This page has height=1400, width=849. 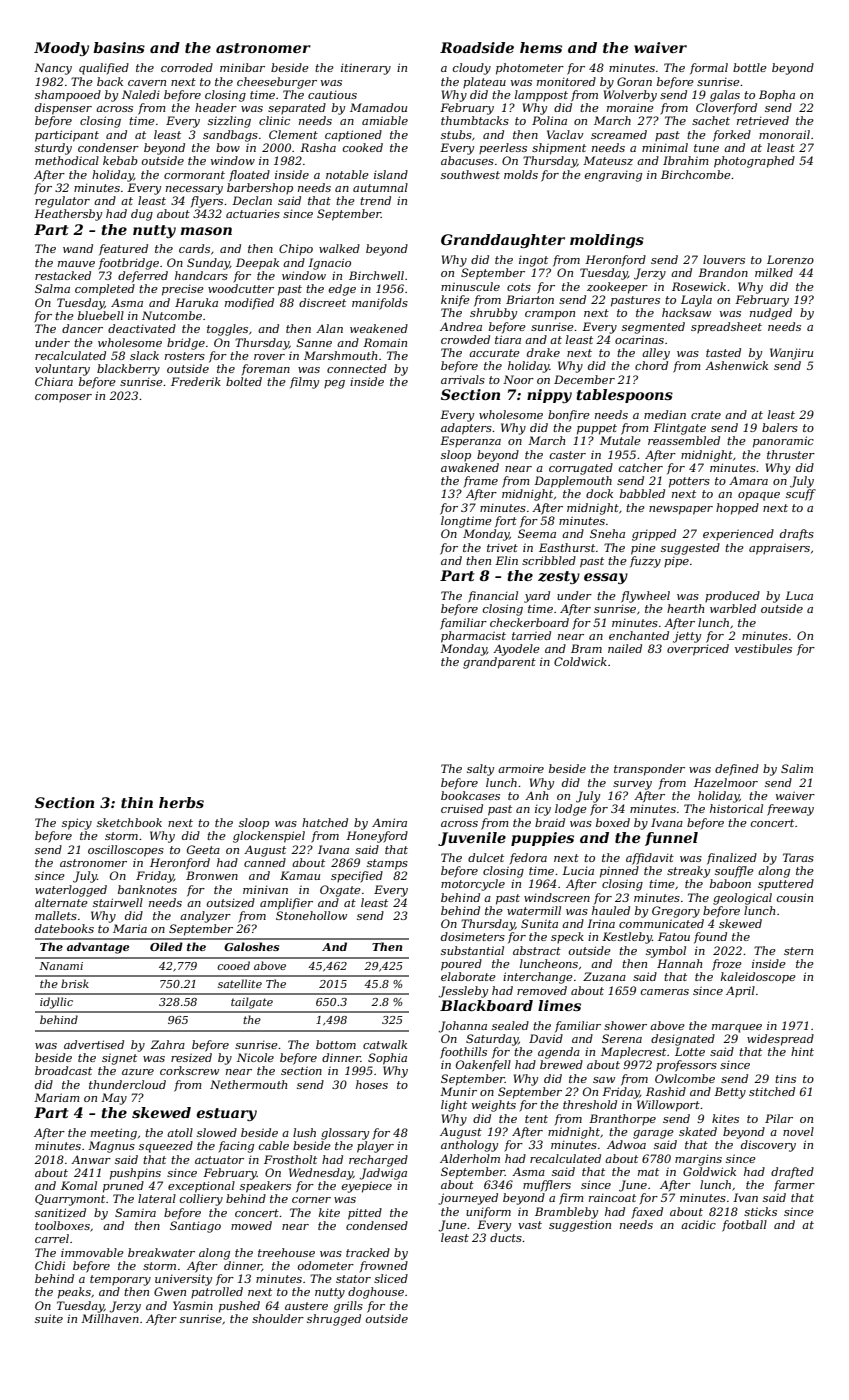 I want to click on herbs, so click(x=181, y=802).
